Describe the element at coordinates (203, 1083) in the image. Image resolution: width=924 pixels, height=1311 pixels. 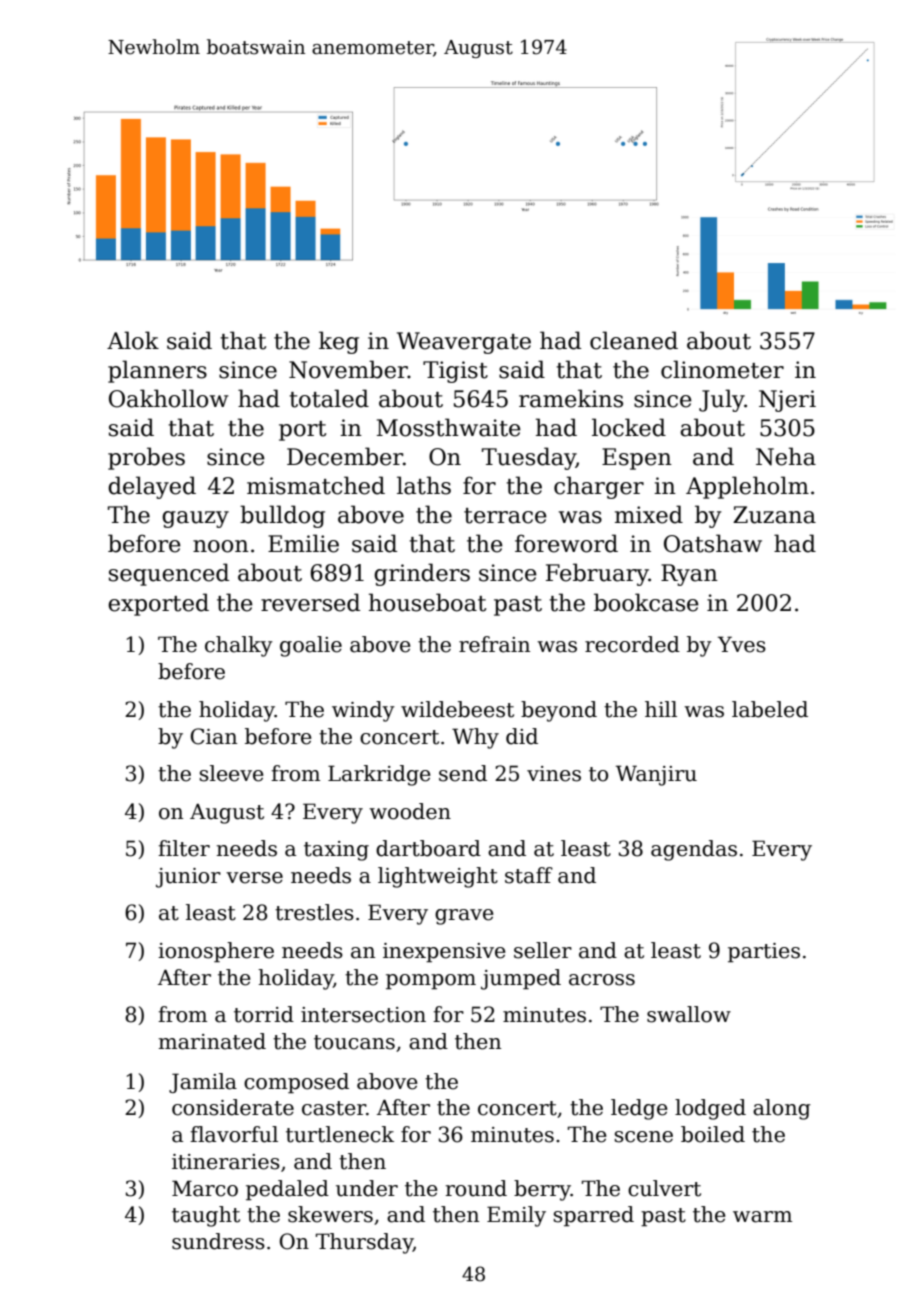
I see `Jamila` at that location.
